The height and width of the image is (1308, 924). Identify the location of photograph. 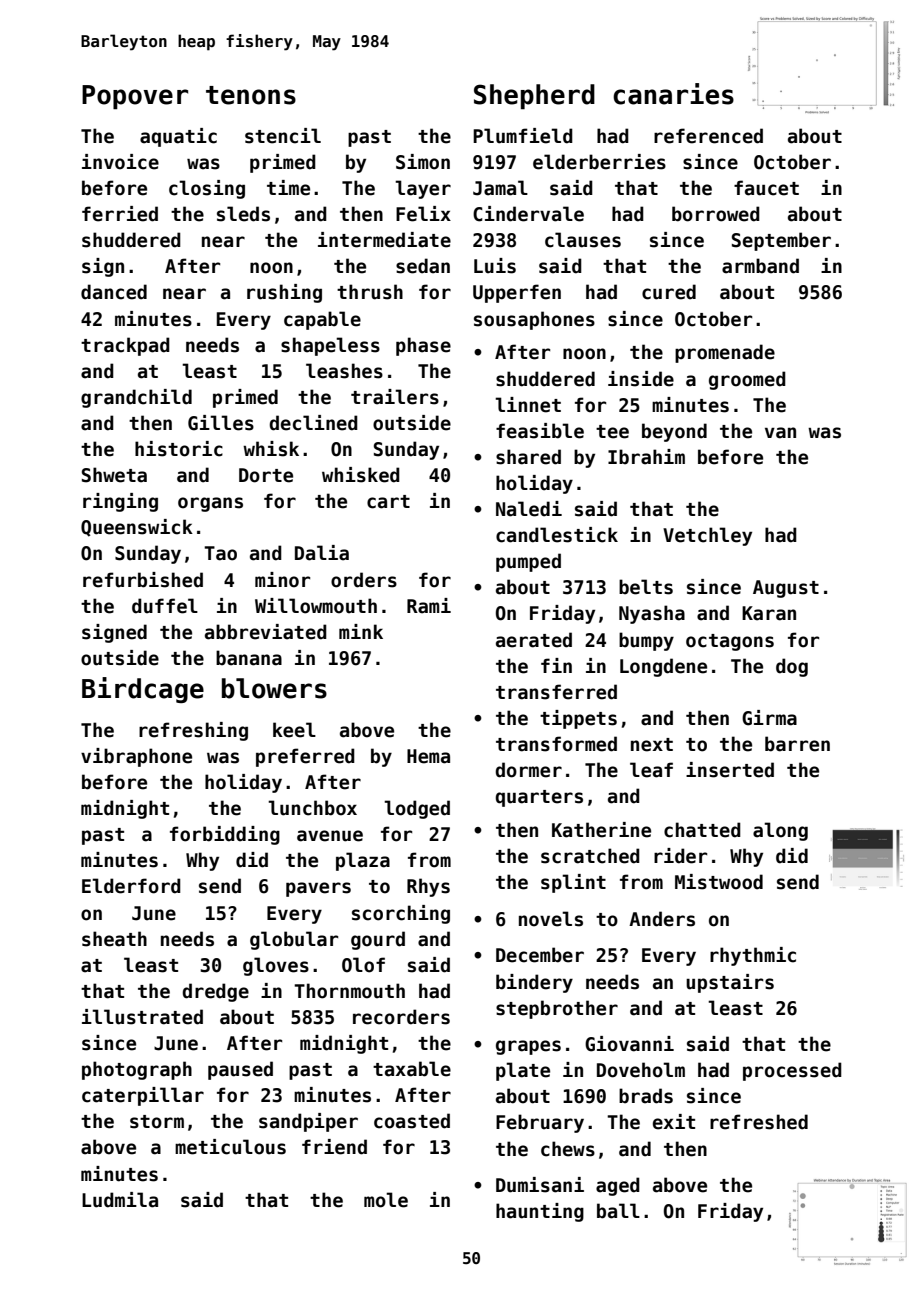
(137, 1070).
